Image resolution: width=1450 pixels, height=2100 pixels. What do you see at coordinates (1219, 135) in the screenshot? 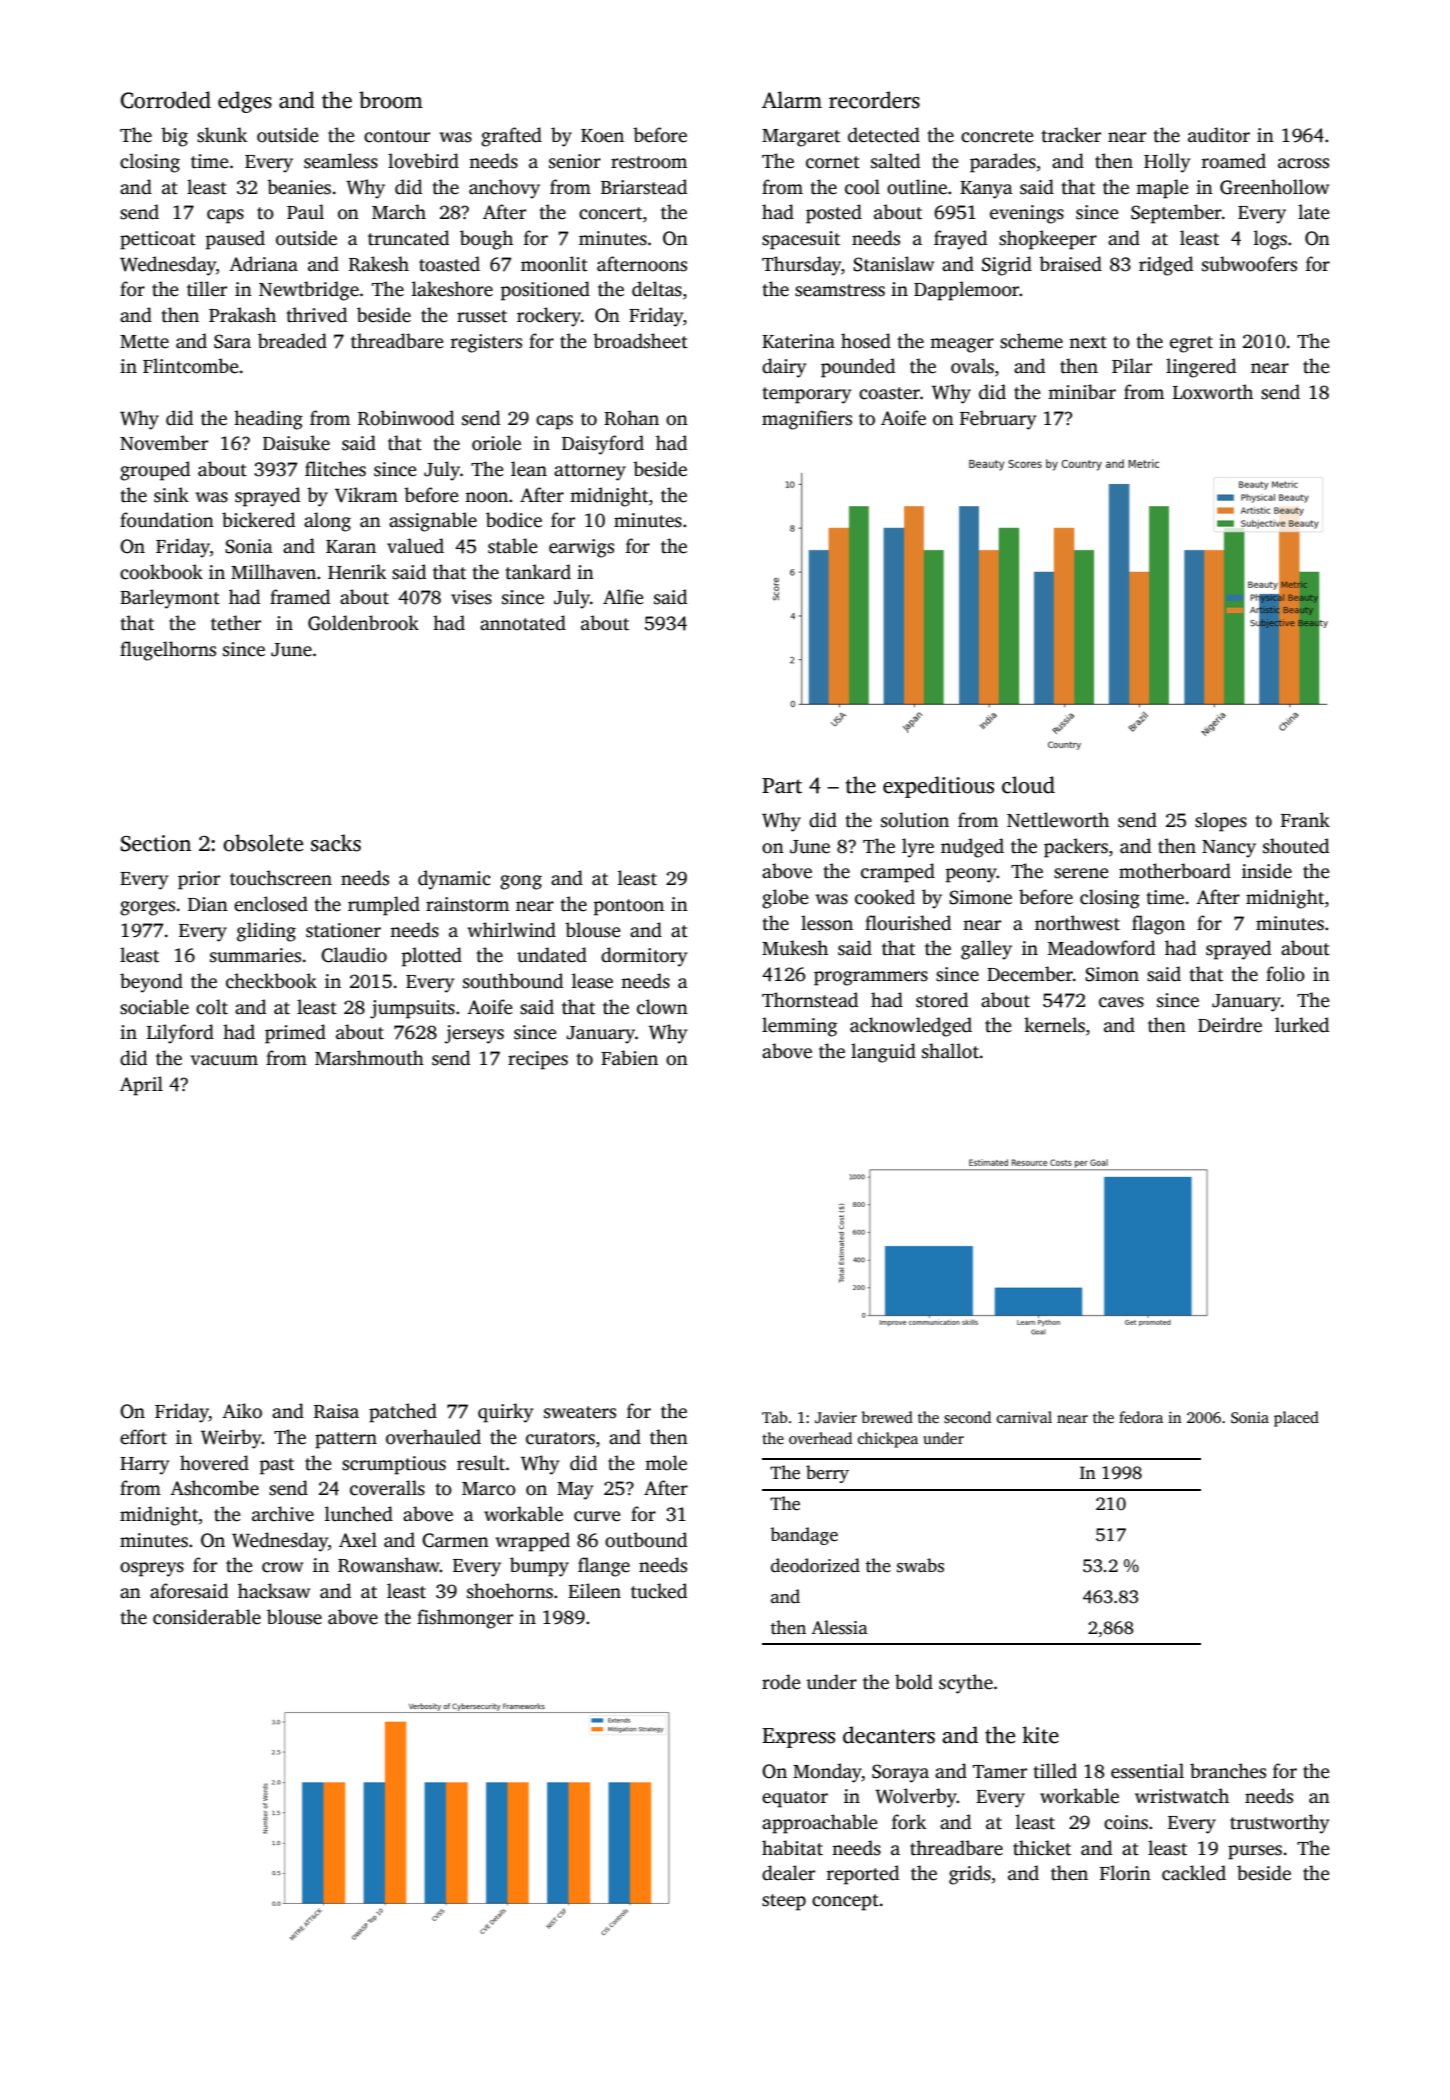
I see `auditor` at bounding box center [1219, 135].
